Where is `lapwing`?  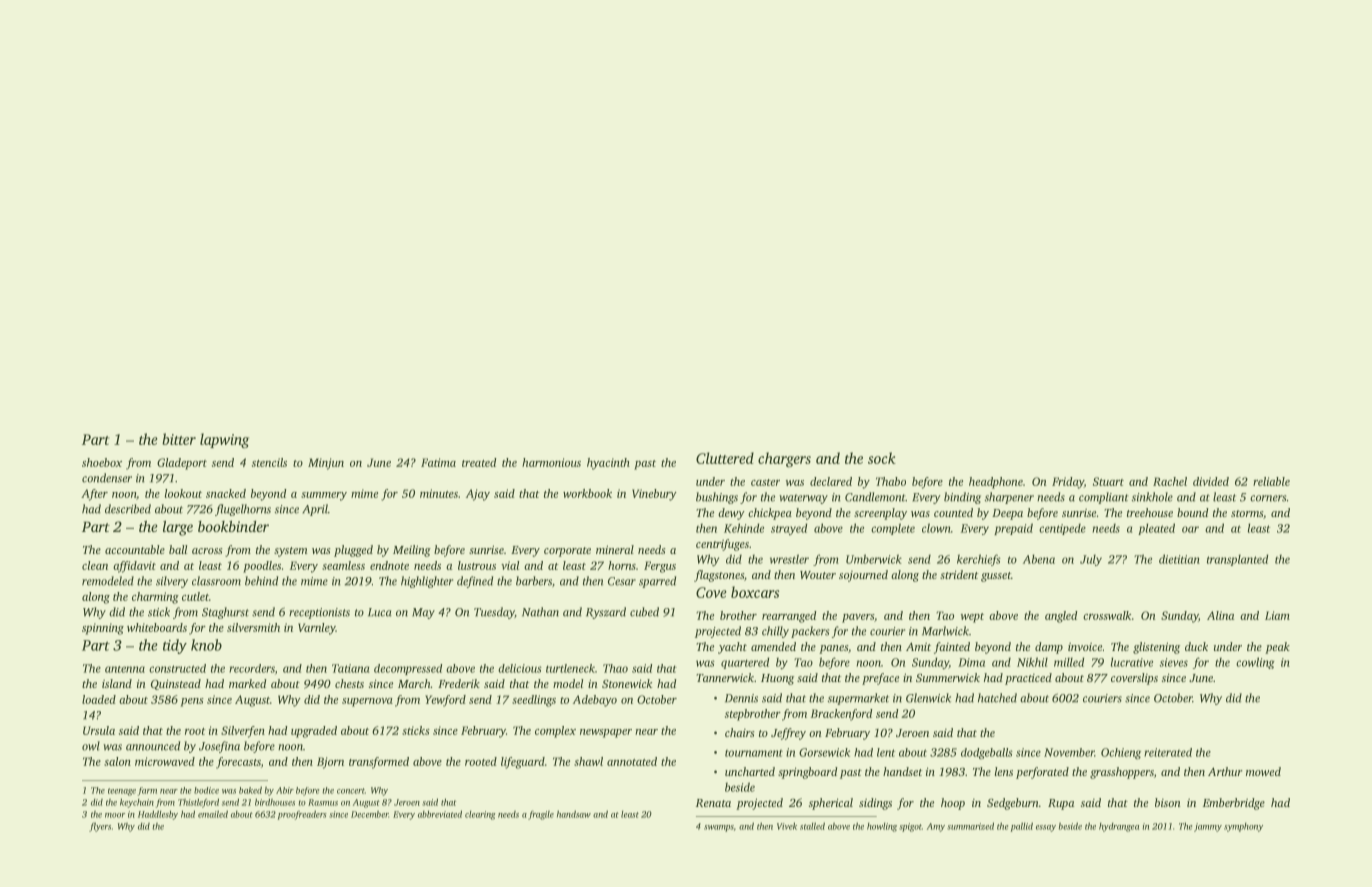
lapwing is located at coordinates (224, 440).
